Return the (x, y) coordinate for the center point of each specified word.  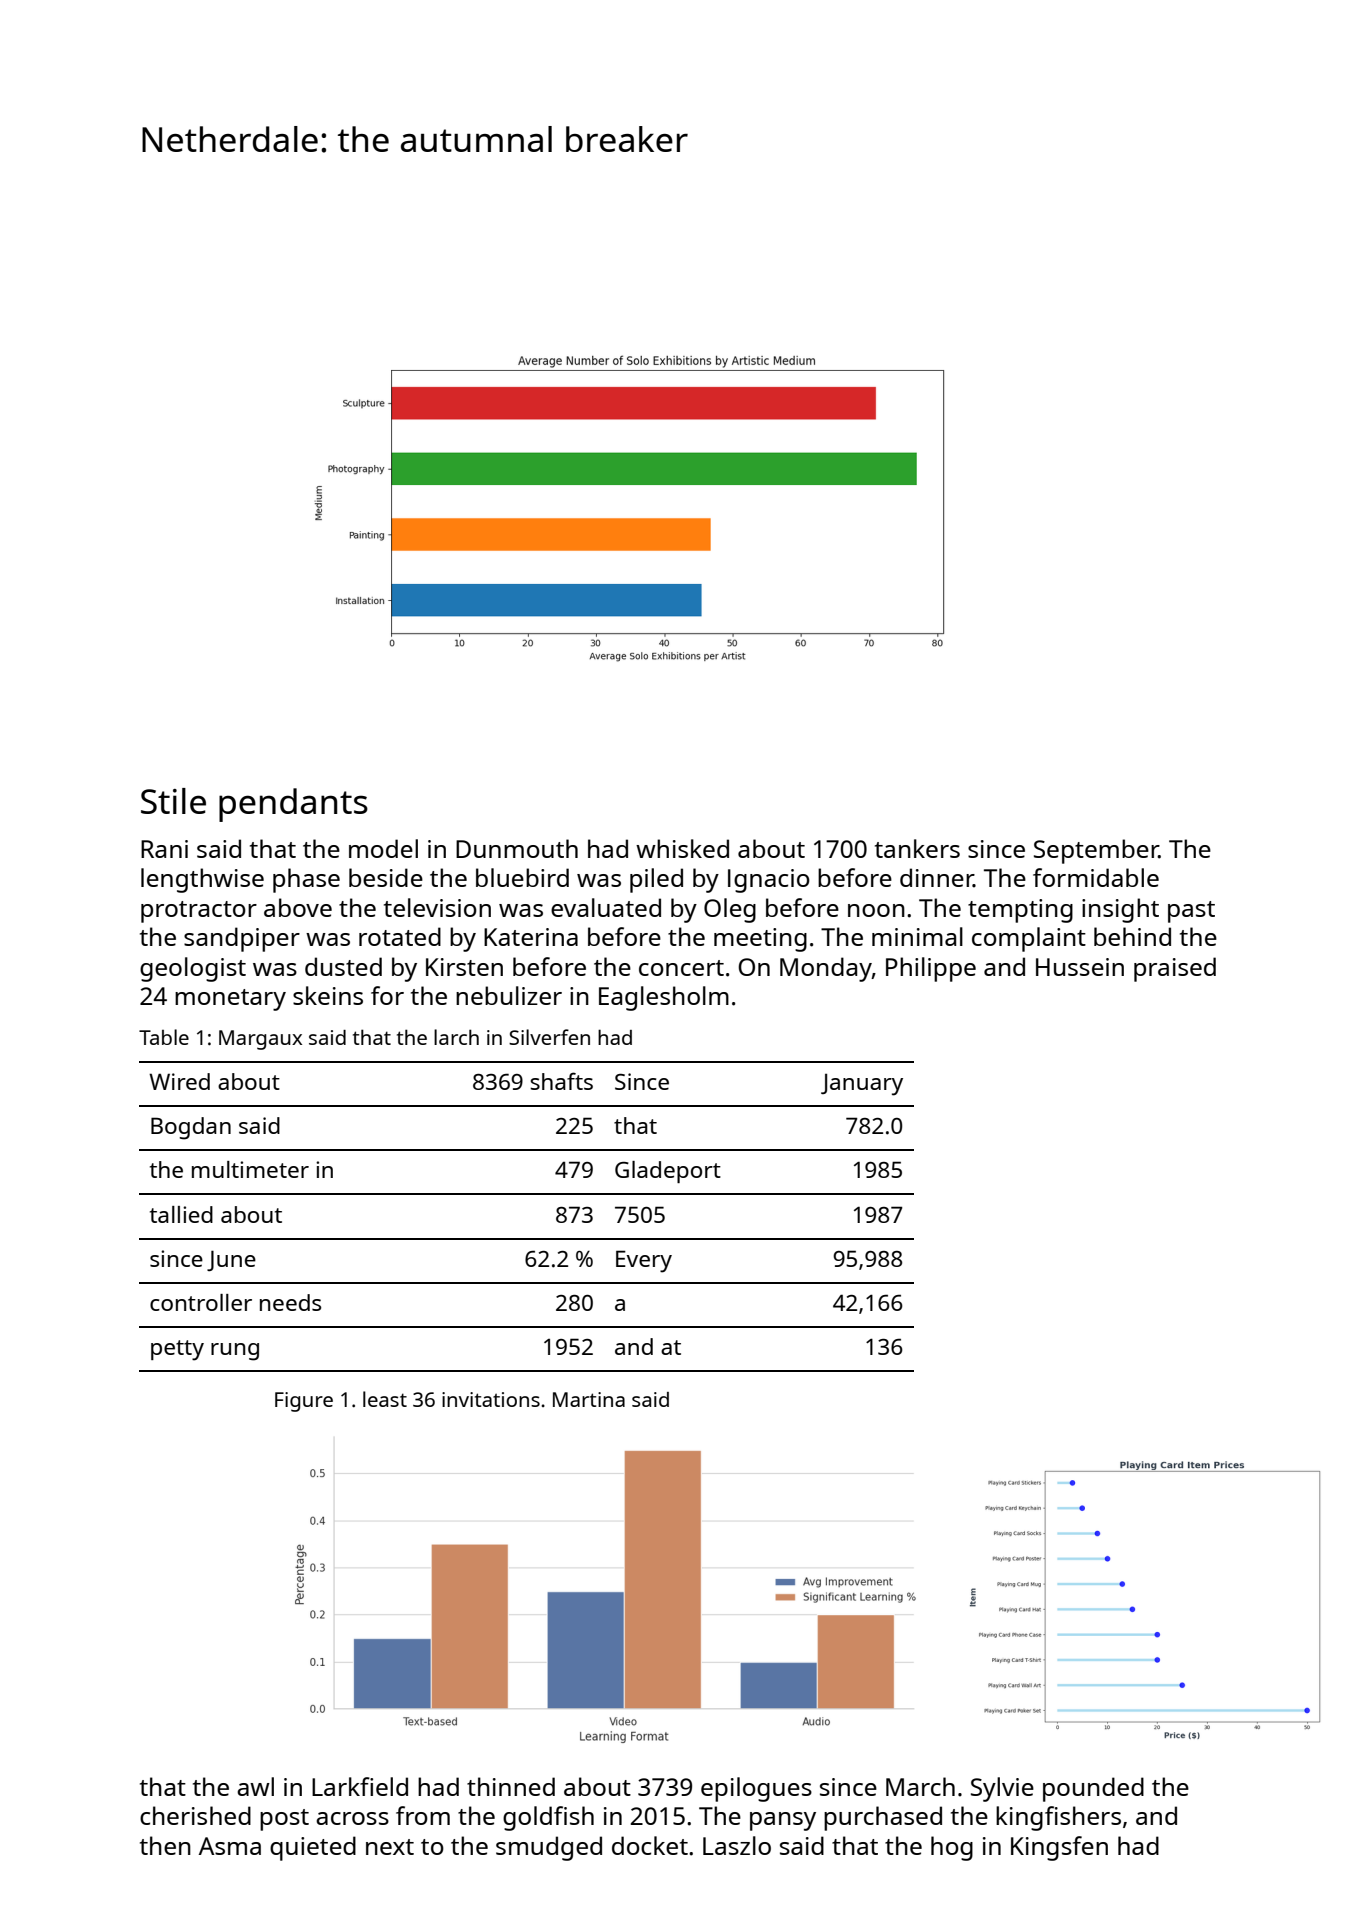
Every (644, 1261)
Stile (173, 801)
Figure (304, 1402)
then (165, 1845)
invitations (491, 1399)
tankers (917, 848)
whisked (682, 848)
